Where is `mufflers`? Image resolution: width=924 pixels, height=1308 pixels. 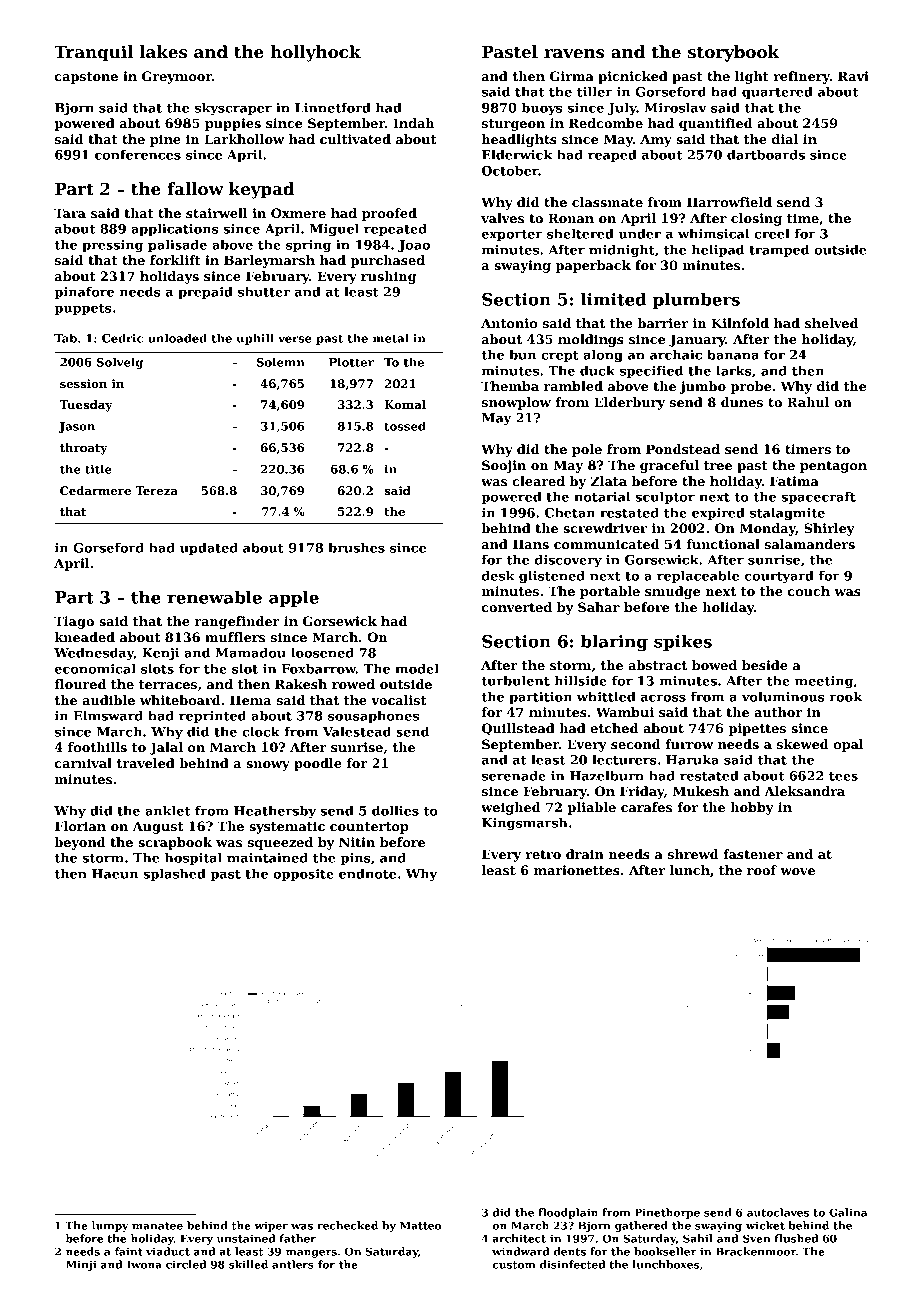 mufflers is located at coordinates (235, 637).
